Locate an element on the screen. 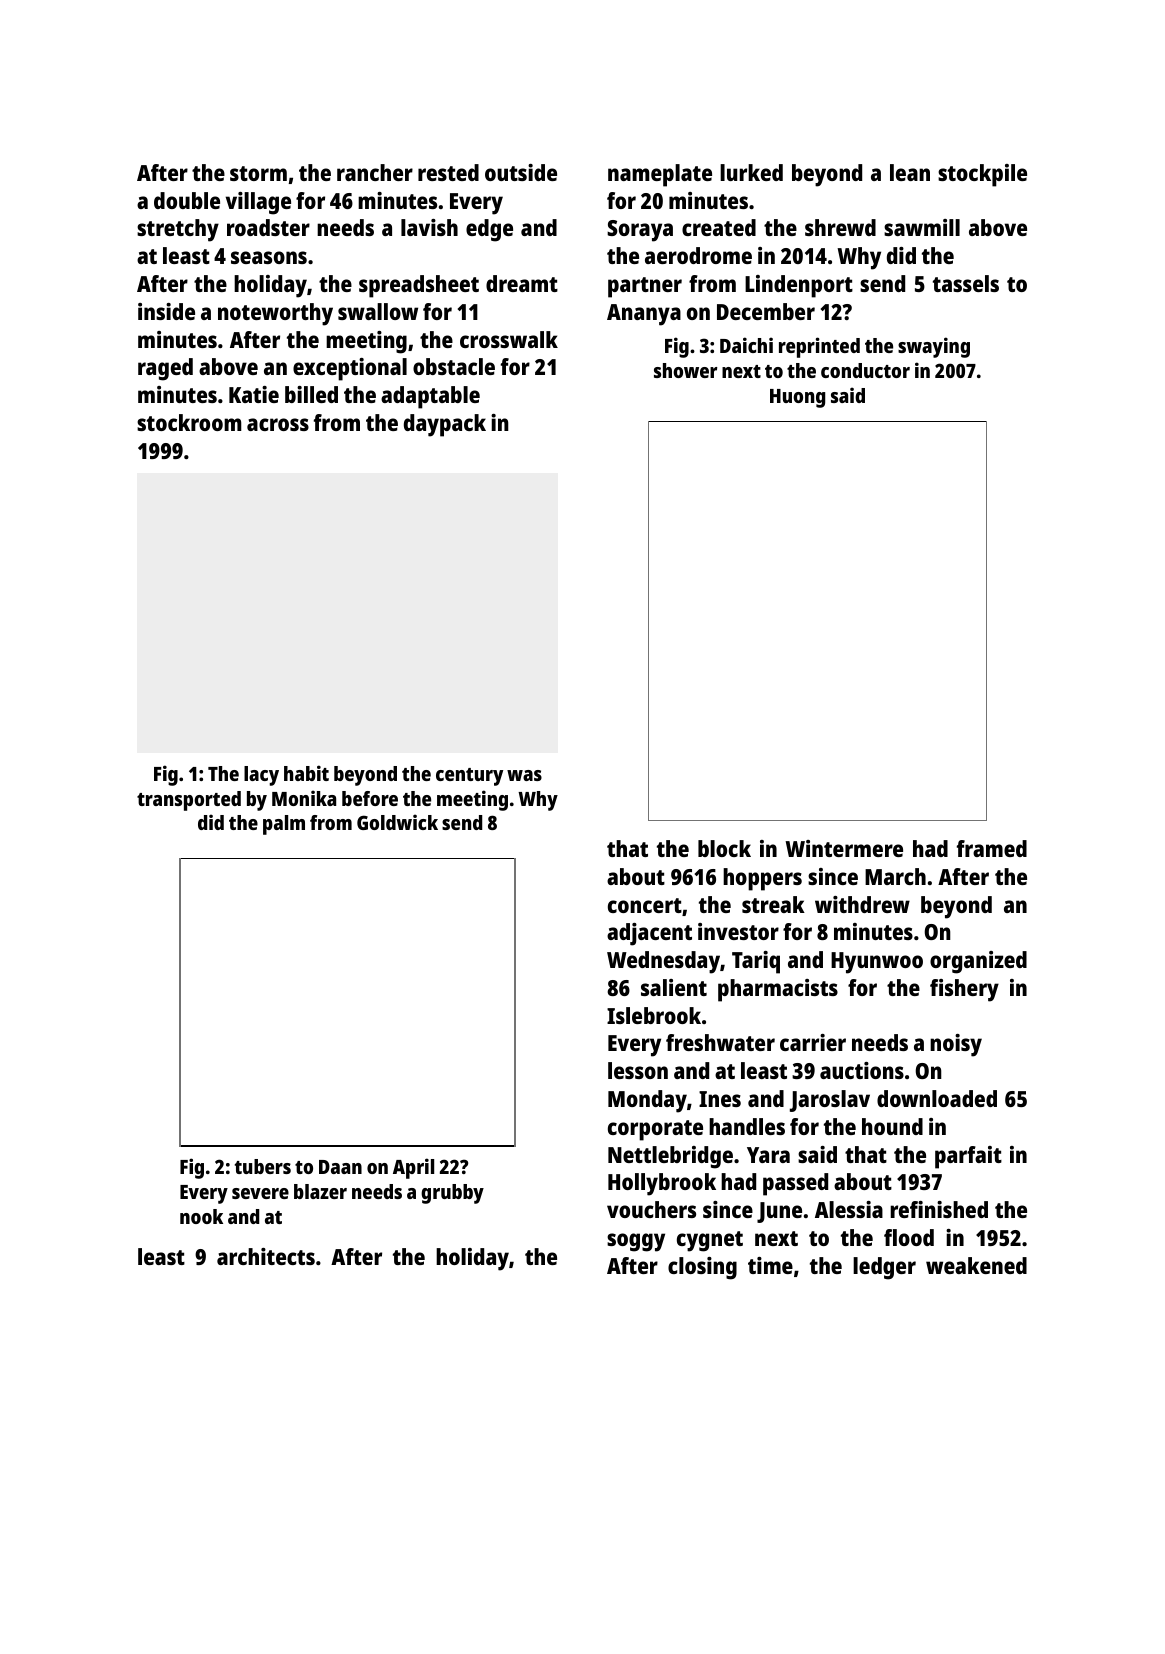 The height and width of the screenshot is (1654, 1165). was is located at coordinates (524, 775).
